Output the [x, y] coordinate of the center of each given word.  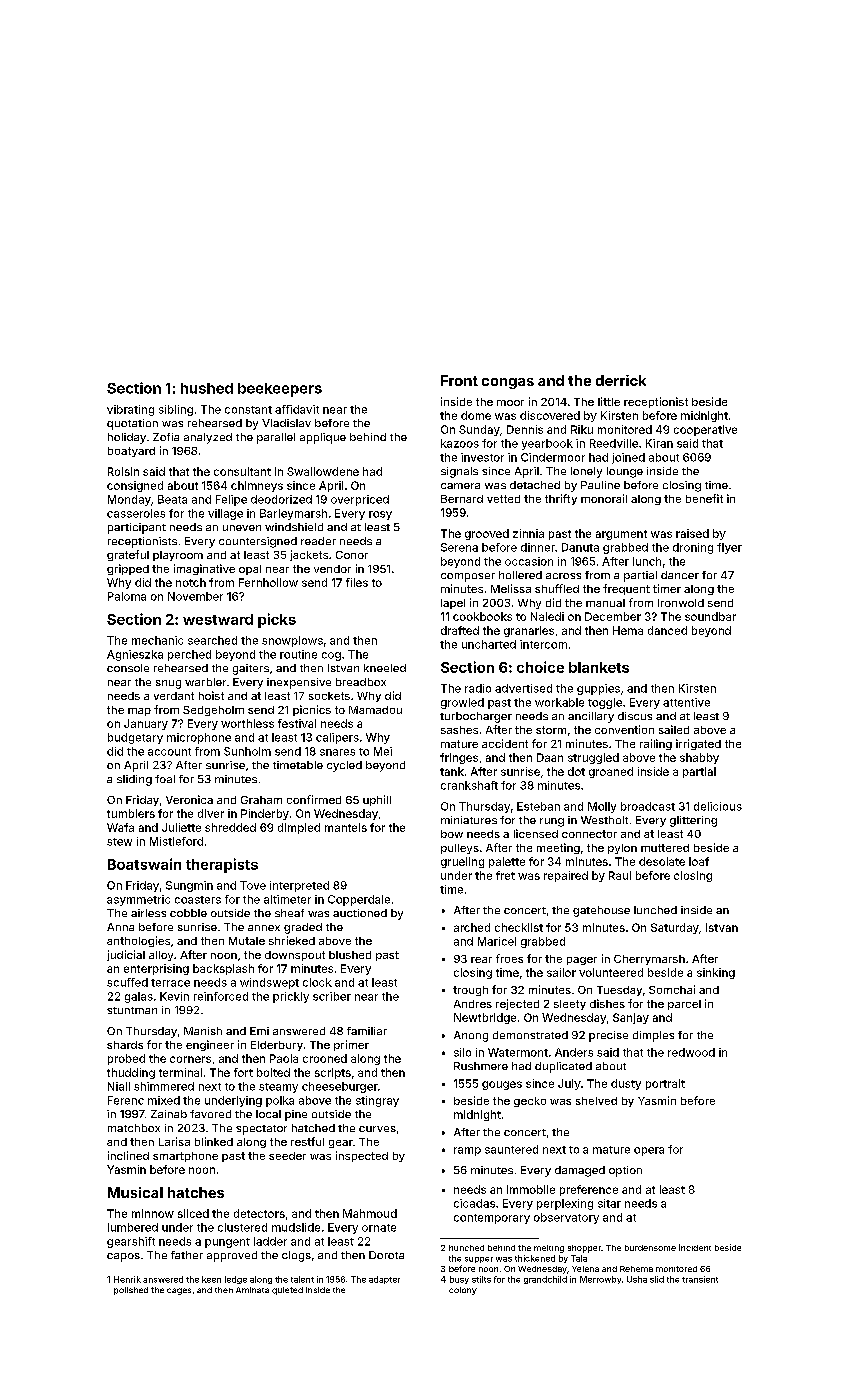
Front [459, 380]
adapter [384, 1280]
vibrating [130, 410]
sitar [609, 1203]
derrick [621, 380]
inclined [128, 1155]
